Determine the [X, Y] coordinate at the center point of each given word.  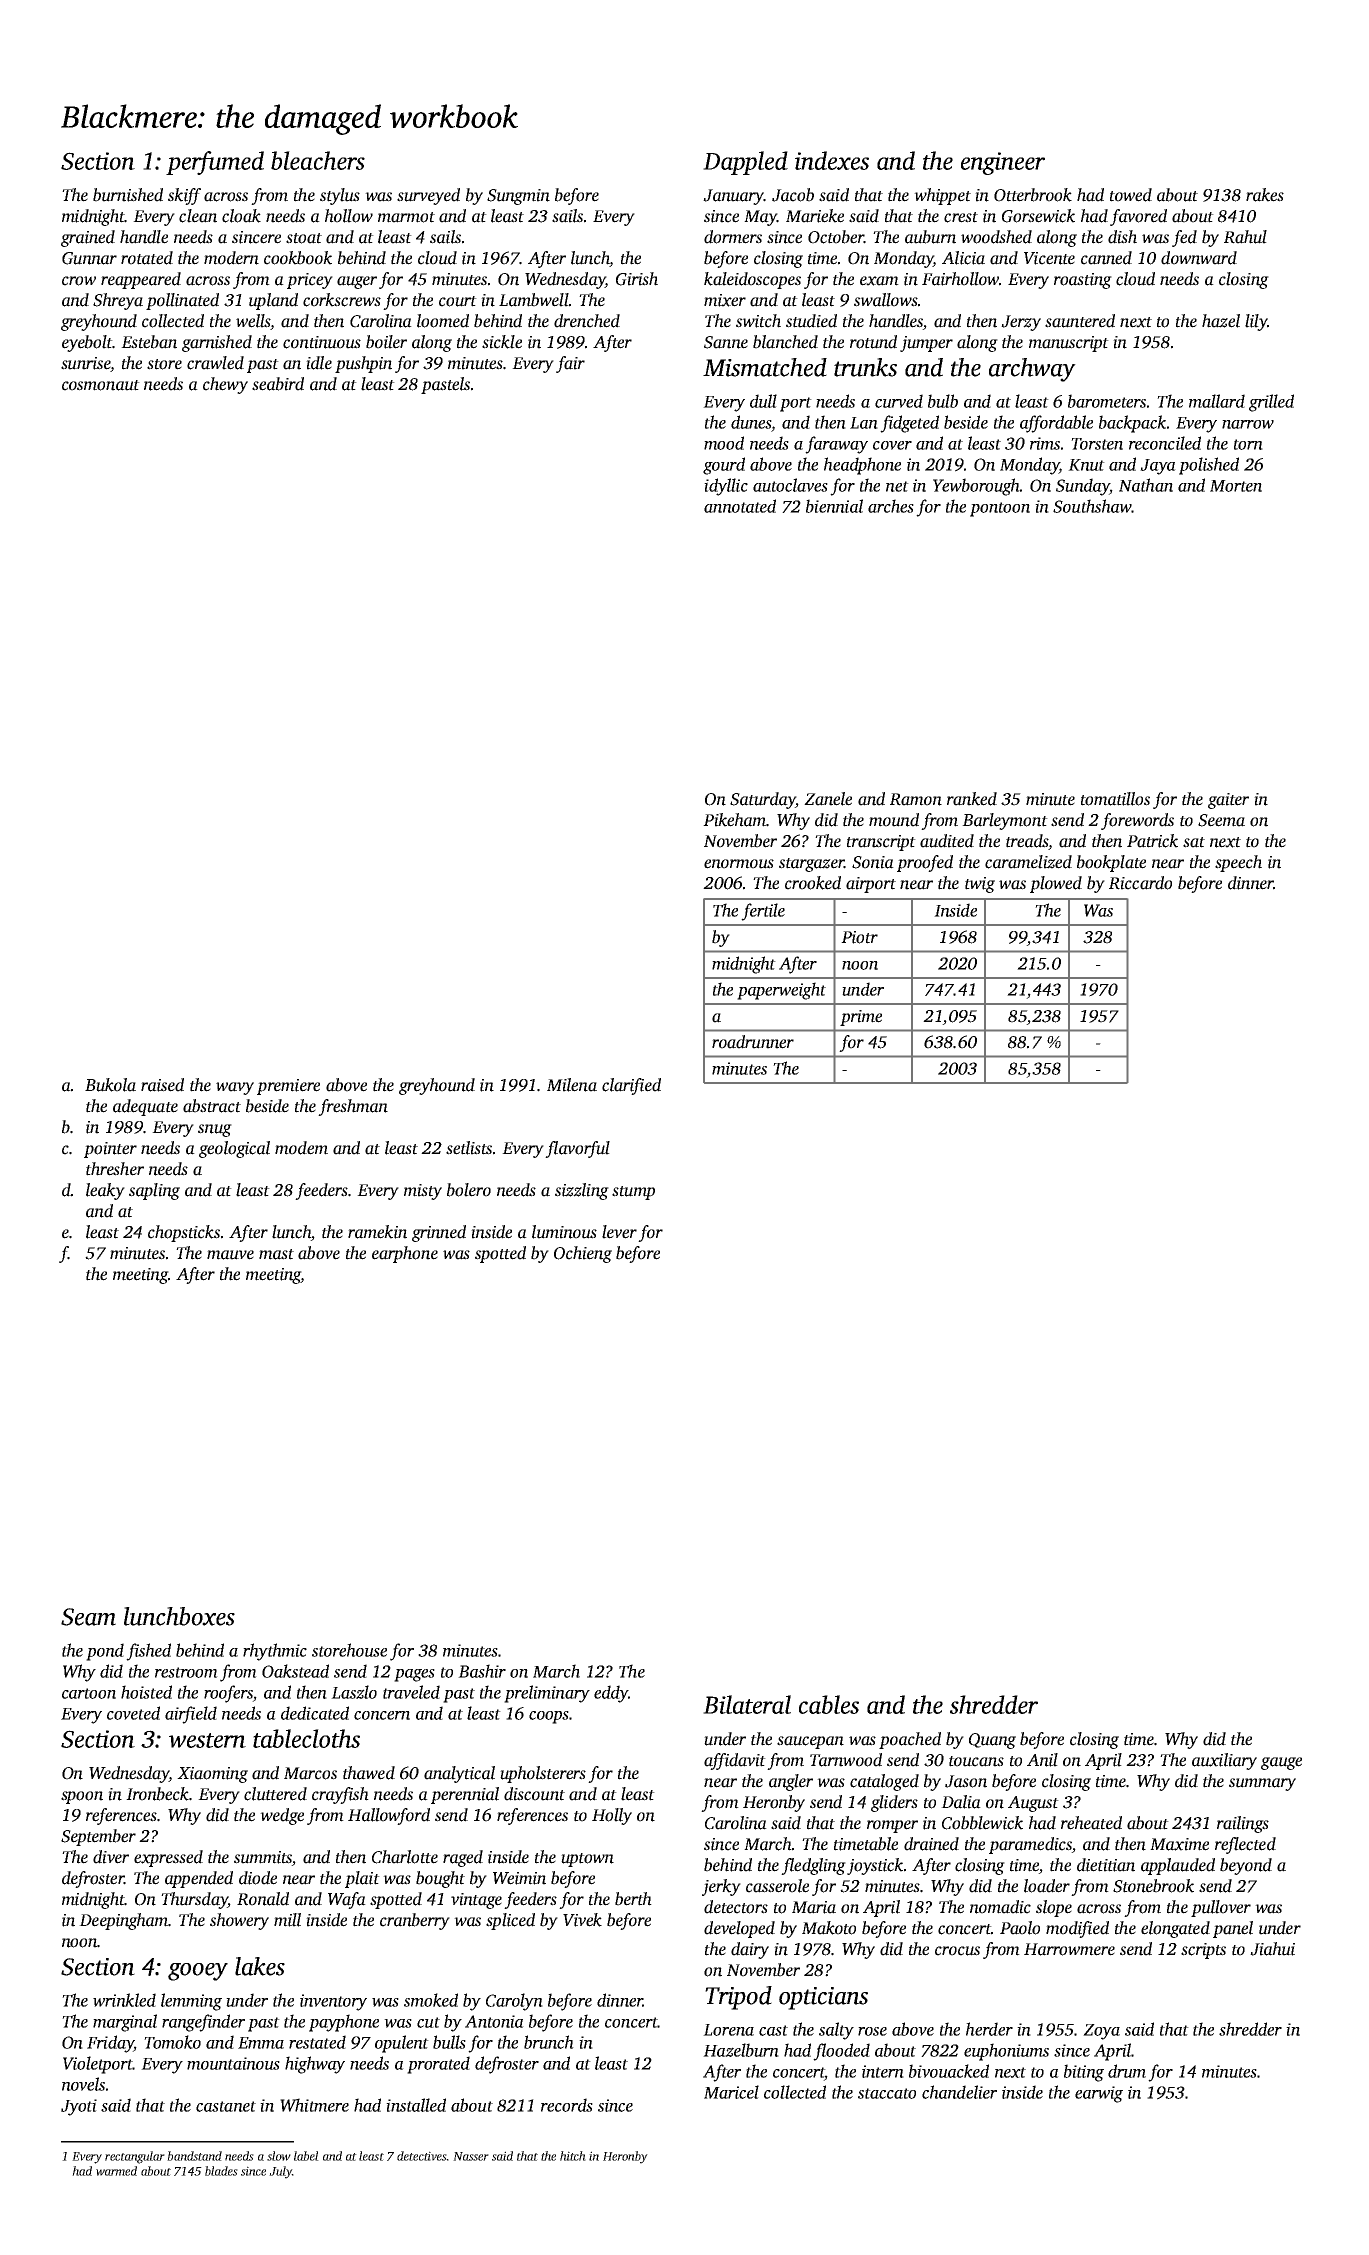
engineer [1003, 163]
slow [279, 2156]
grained [88, 238]
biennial [834, 506]
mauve [230, 1255]
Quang [992, 1741]
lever [619, 1232]
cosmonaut [101, 385]
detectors [736, 1907]
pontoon [1000, 509]
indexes [832, 160]
